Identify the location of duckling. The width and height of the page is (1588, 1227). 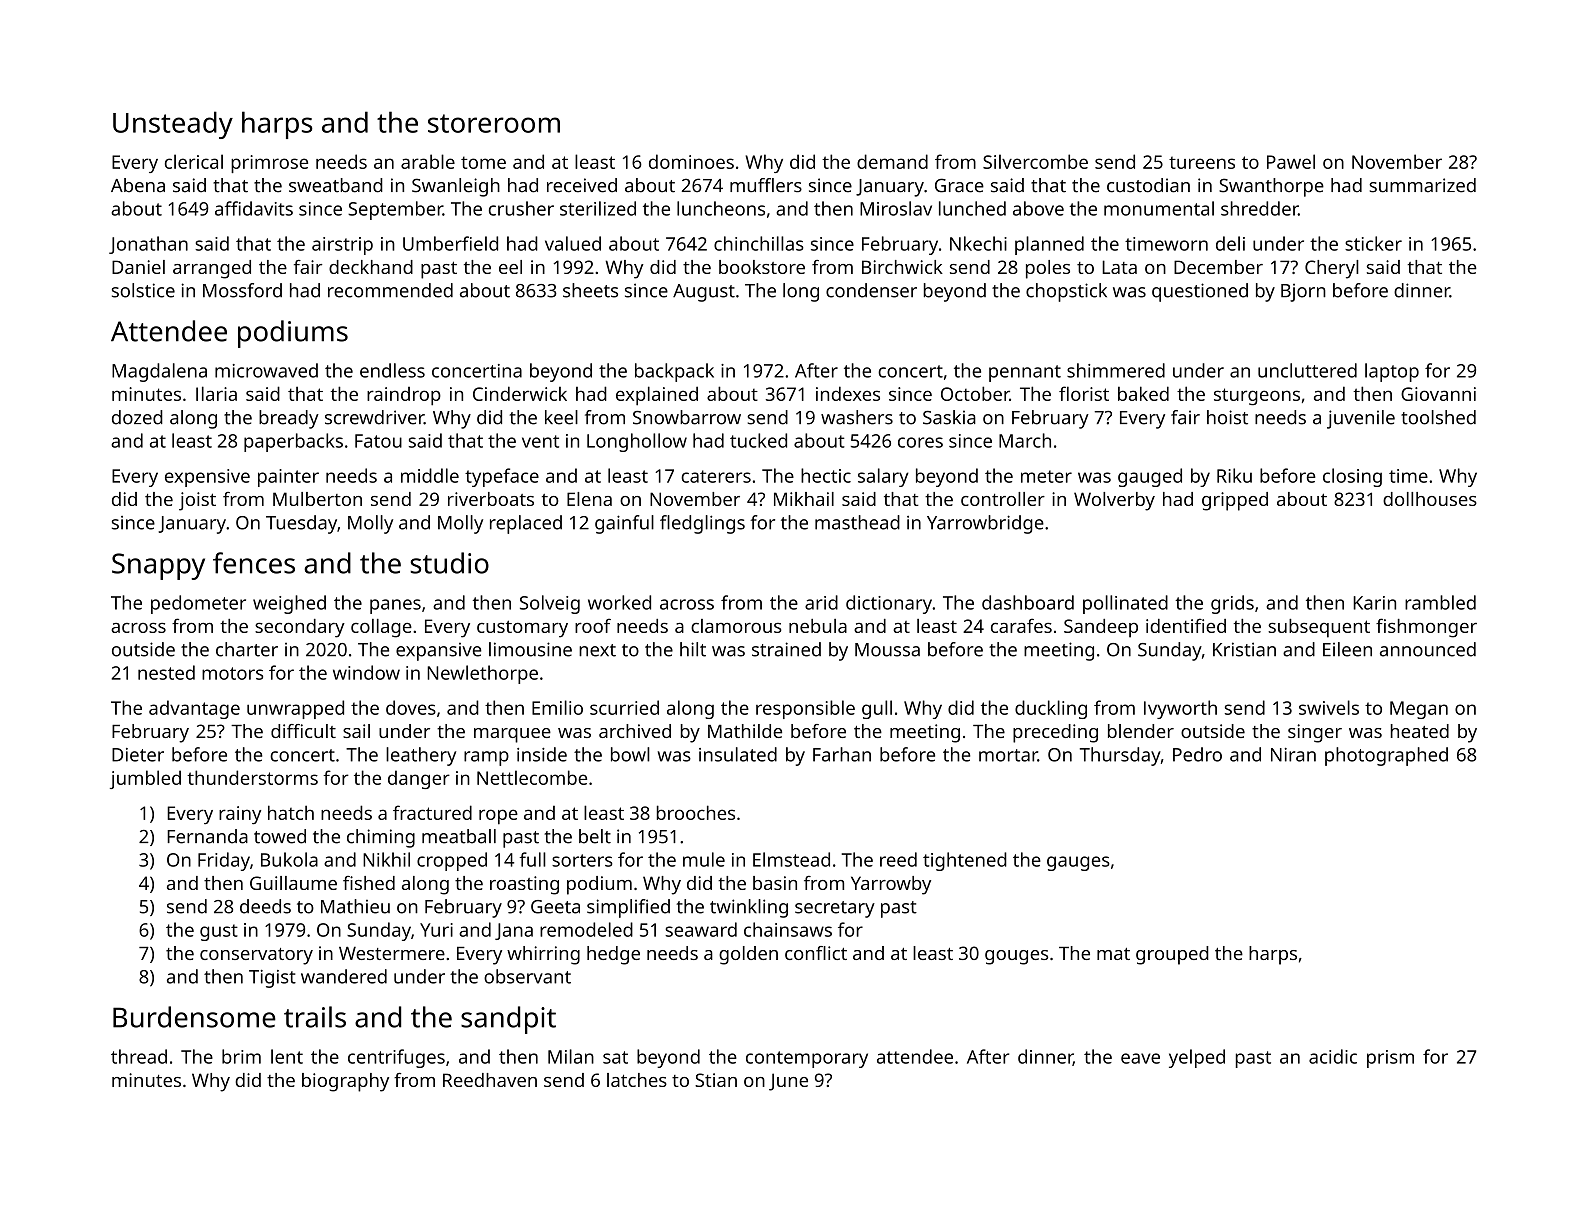
(1051, 709).
